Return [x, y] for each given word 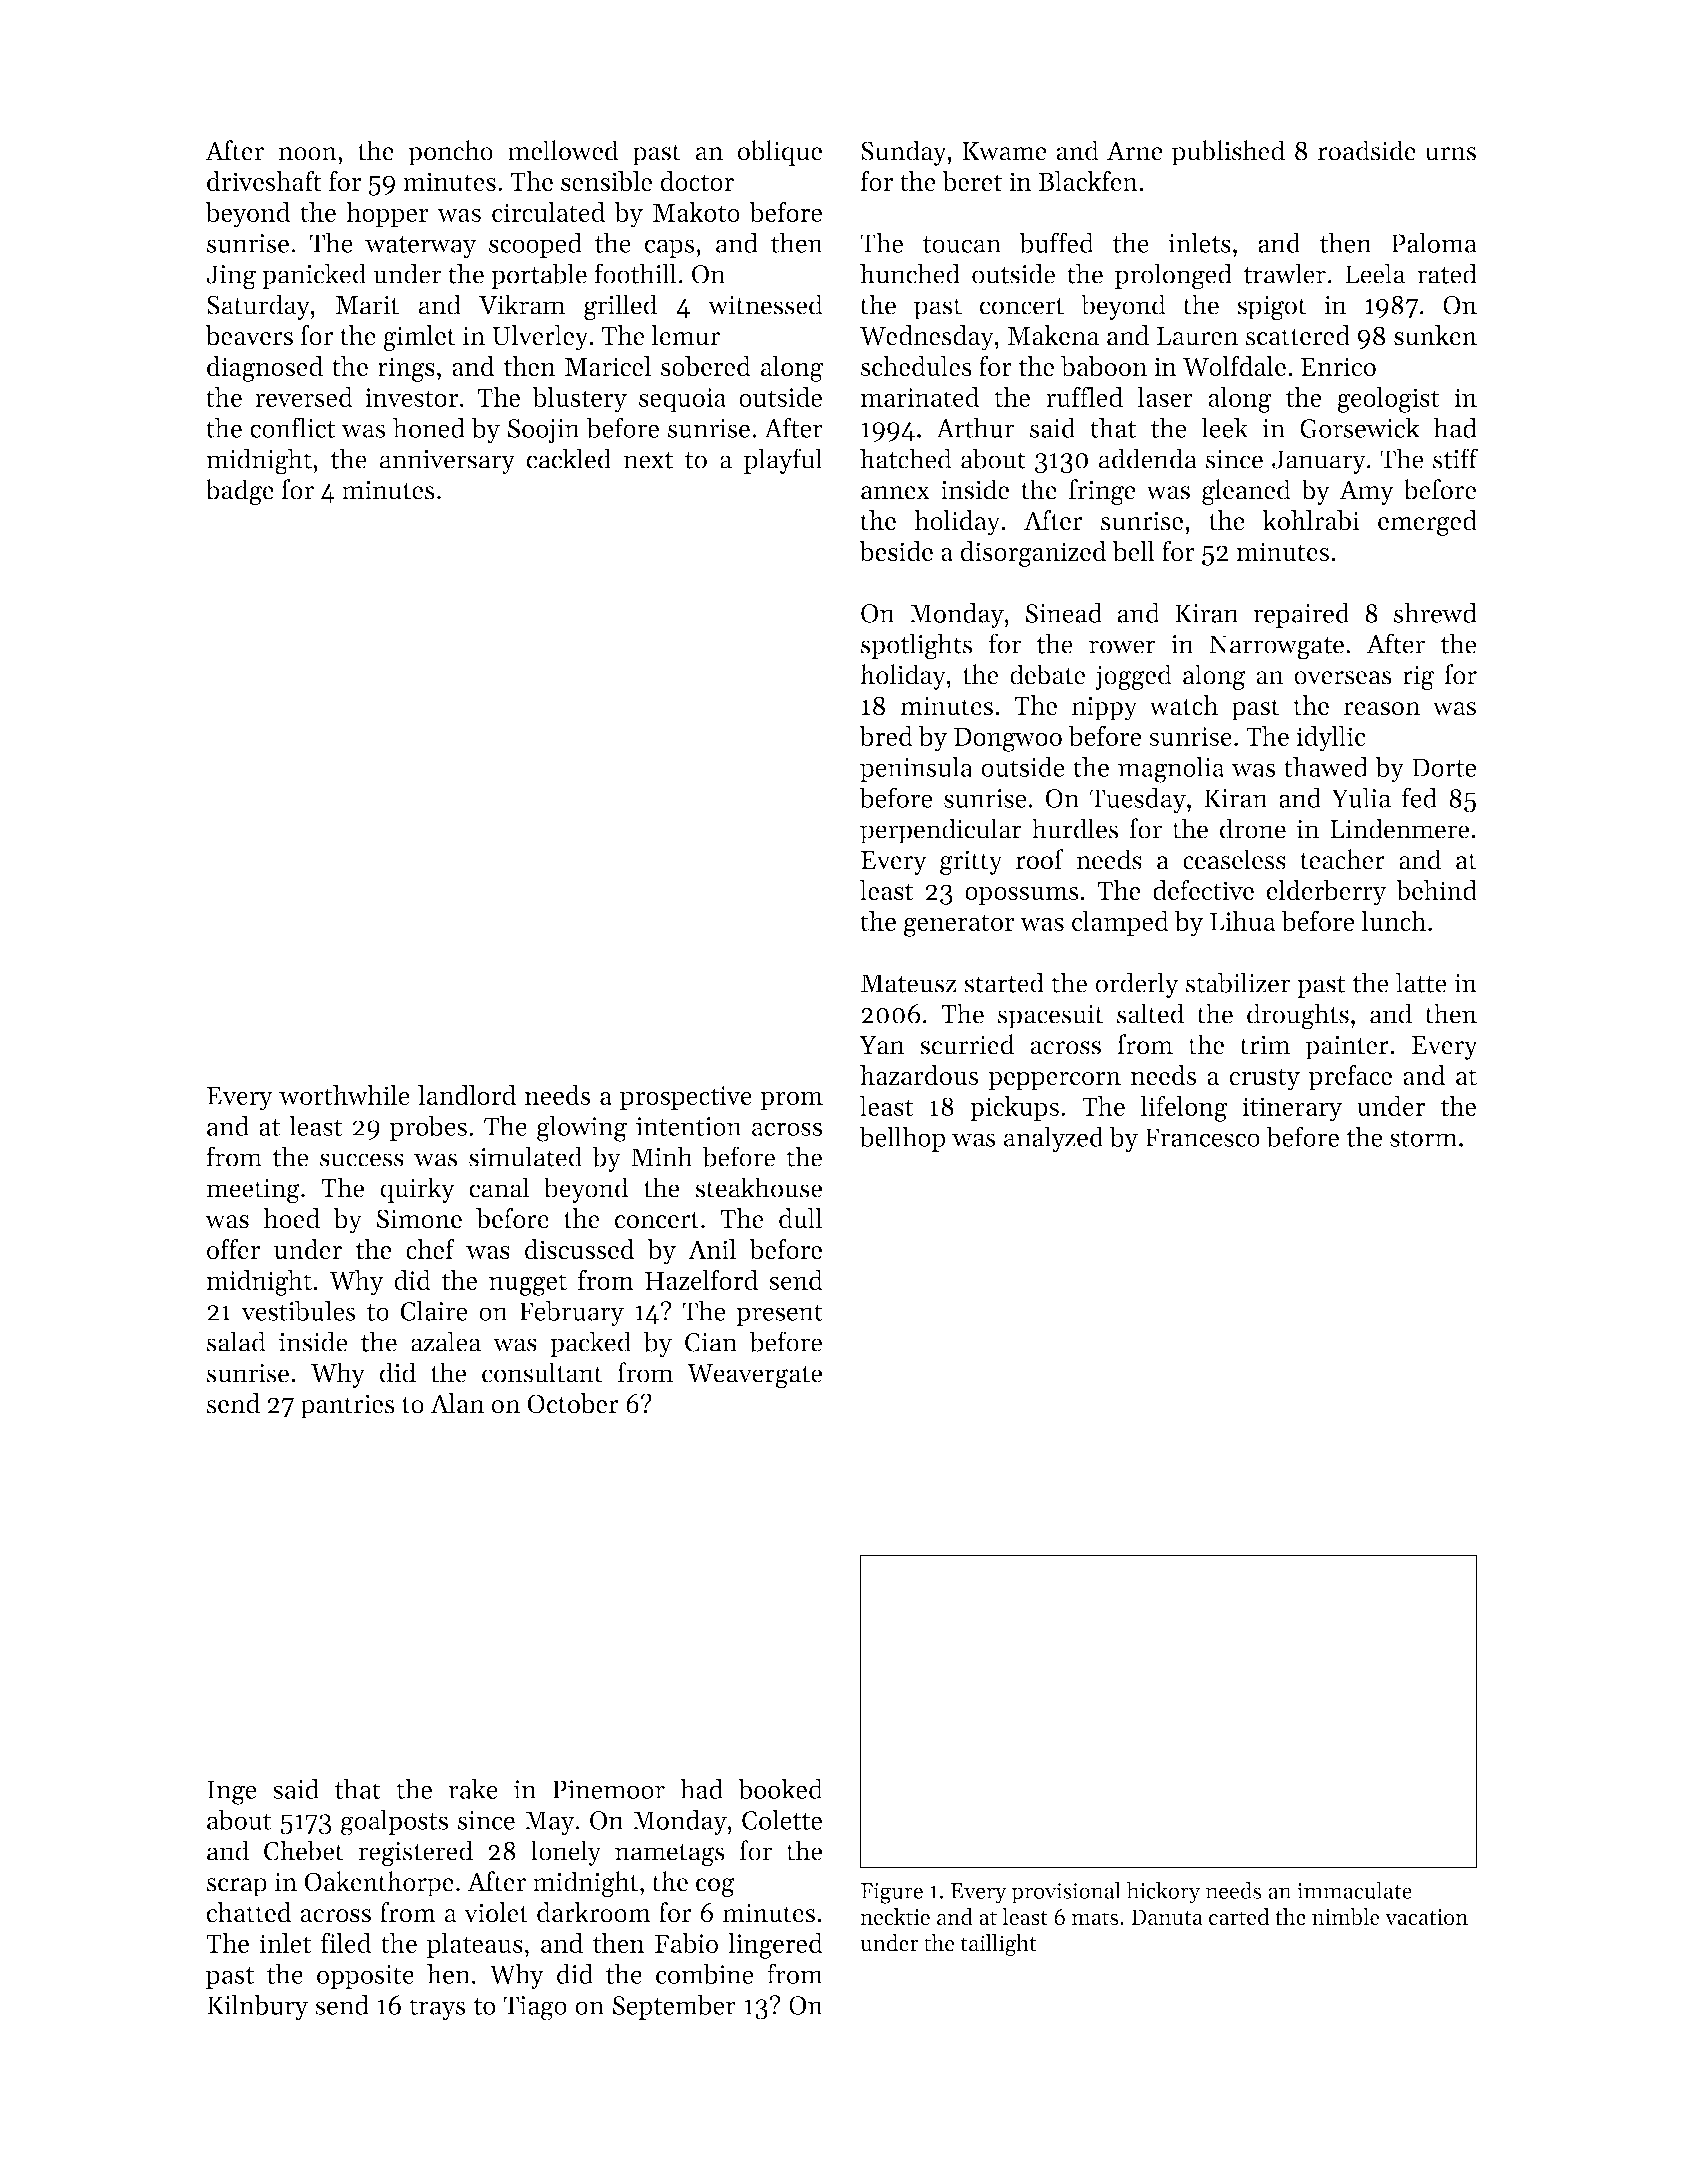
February [571, 1313]
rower [1122, 647]
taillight [998, 1945]
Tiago [535, 2008]
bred [886, 736]
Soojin [544, 431]
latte [1421, 982]
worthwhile [344, 1095]
